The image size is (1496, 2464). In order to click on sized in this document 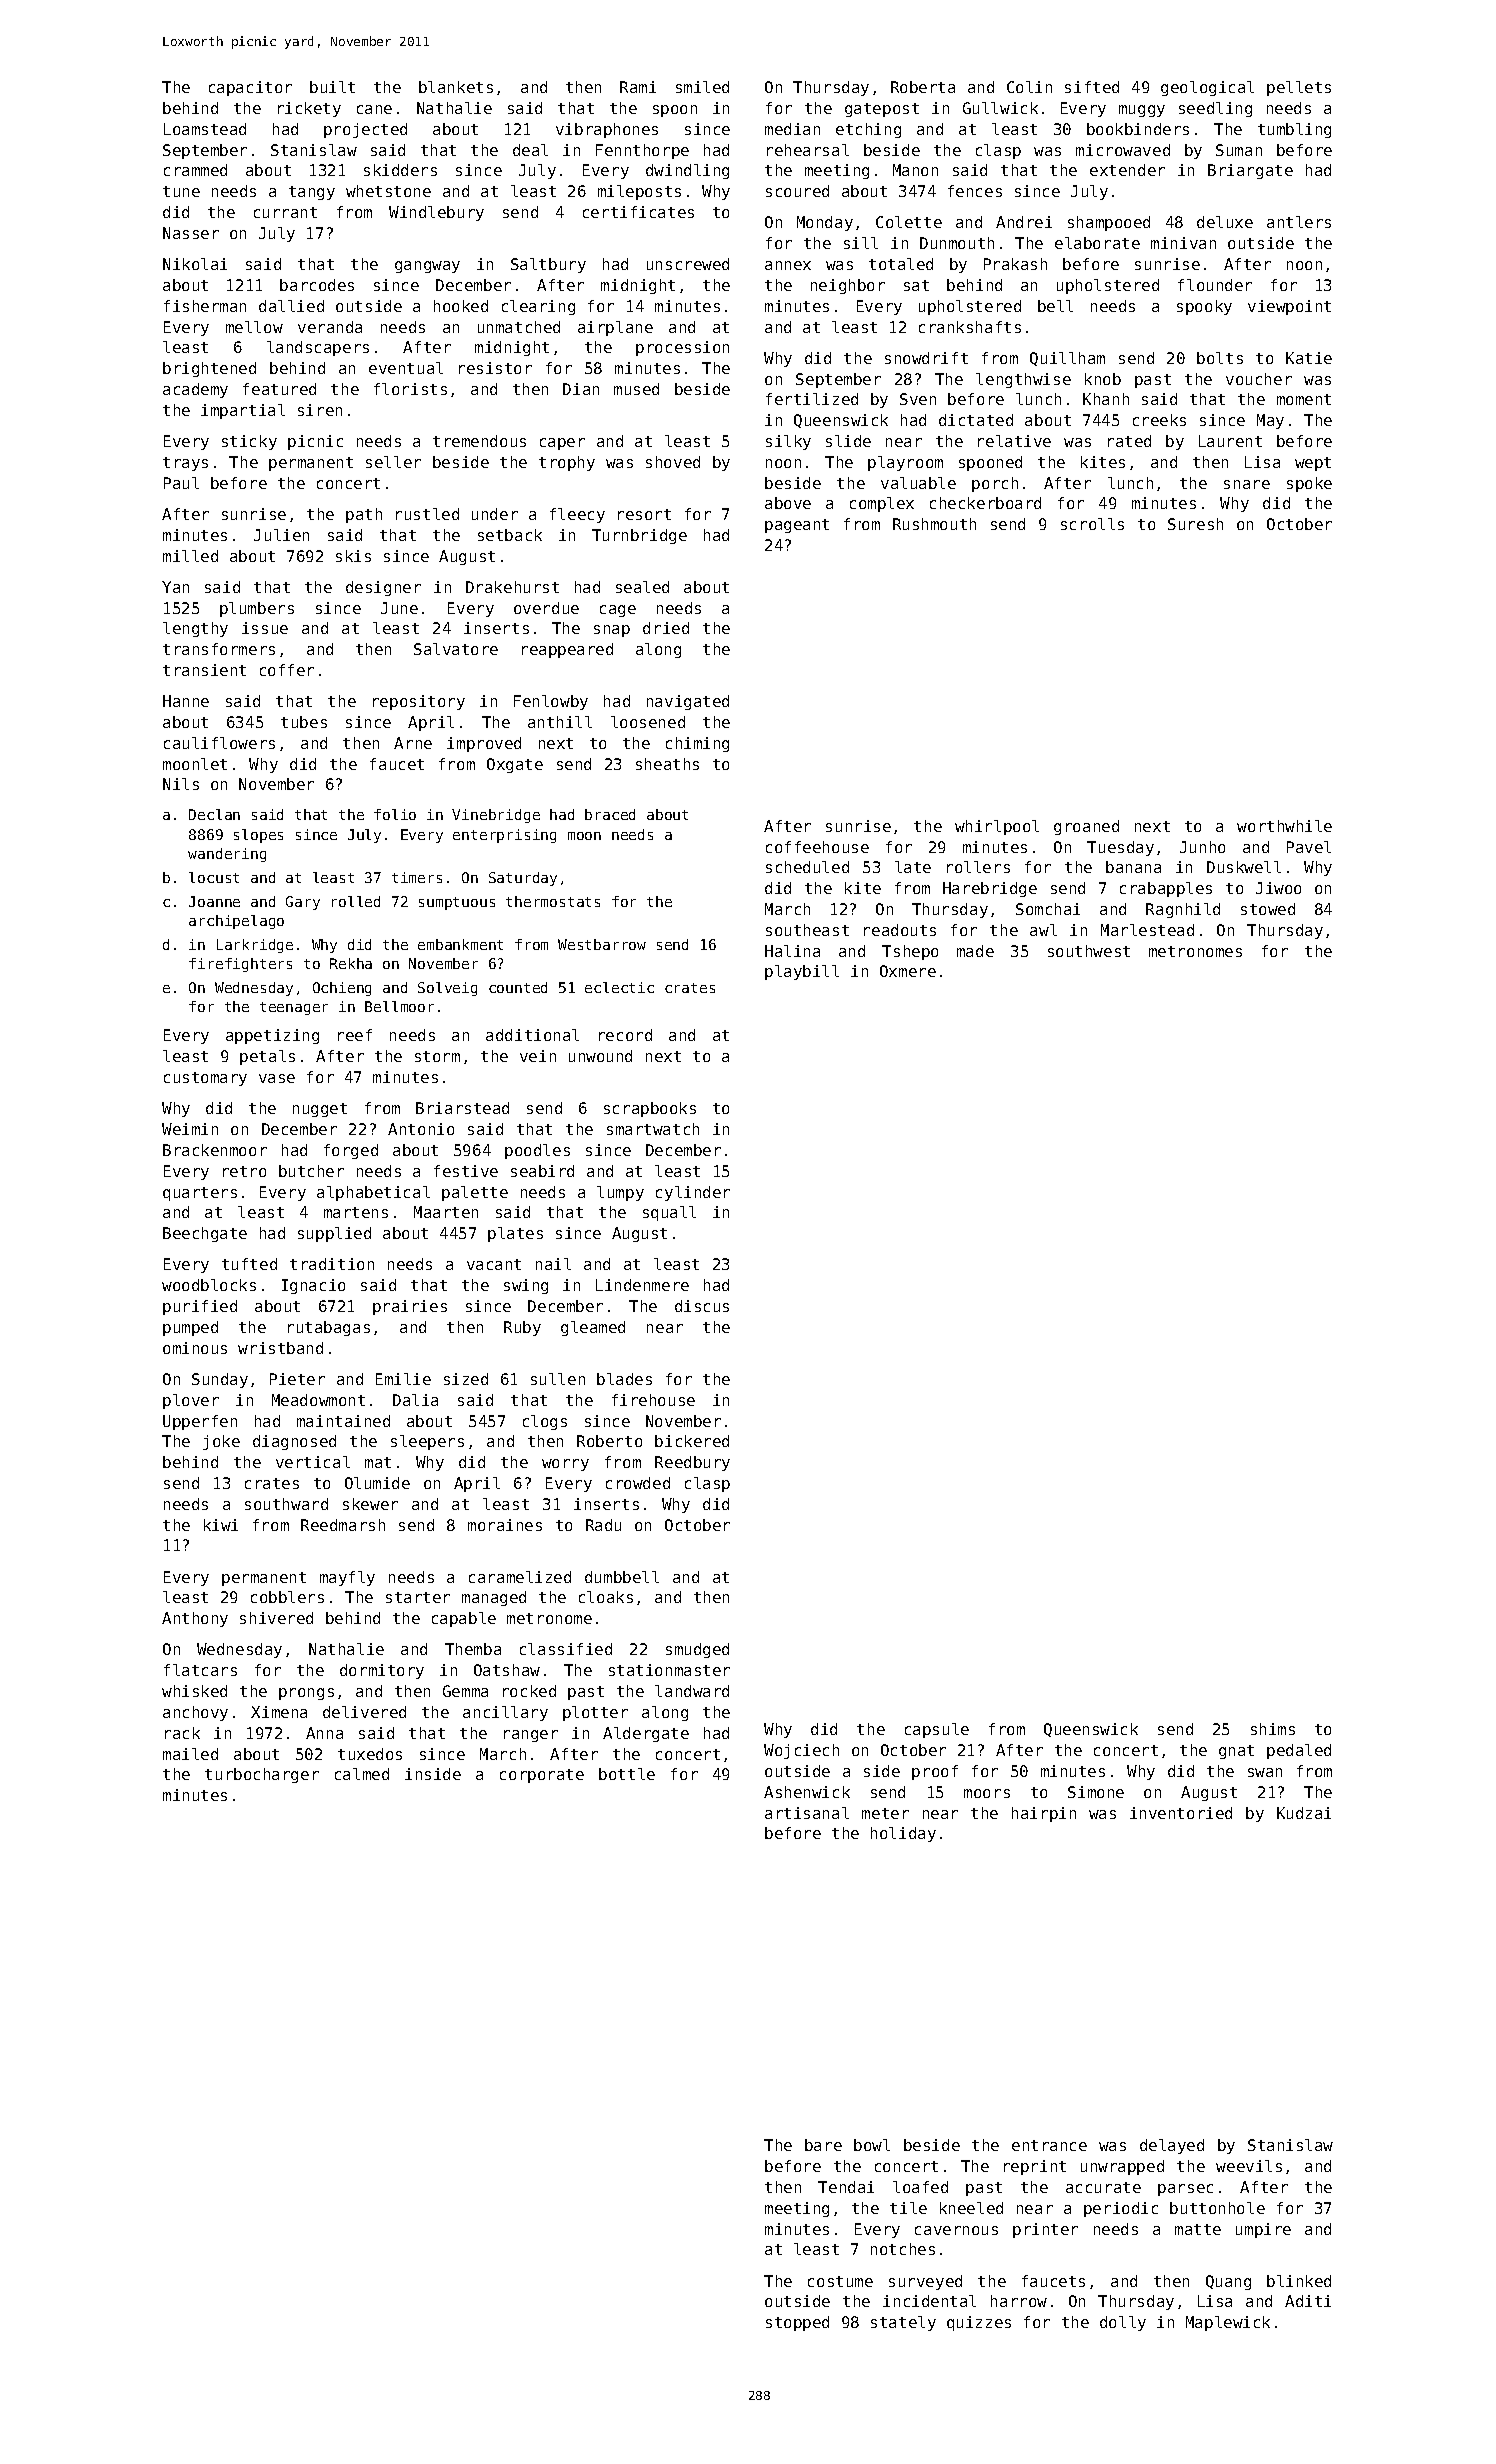, I will do `click(466, 1379)`.
